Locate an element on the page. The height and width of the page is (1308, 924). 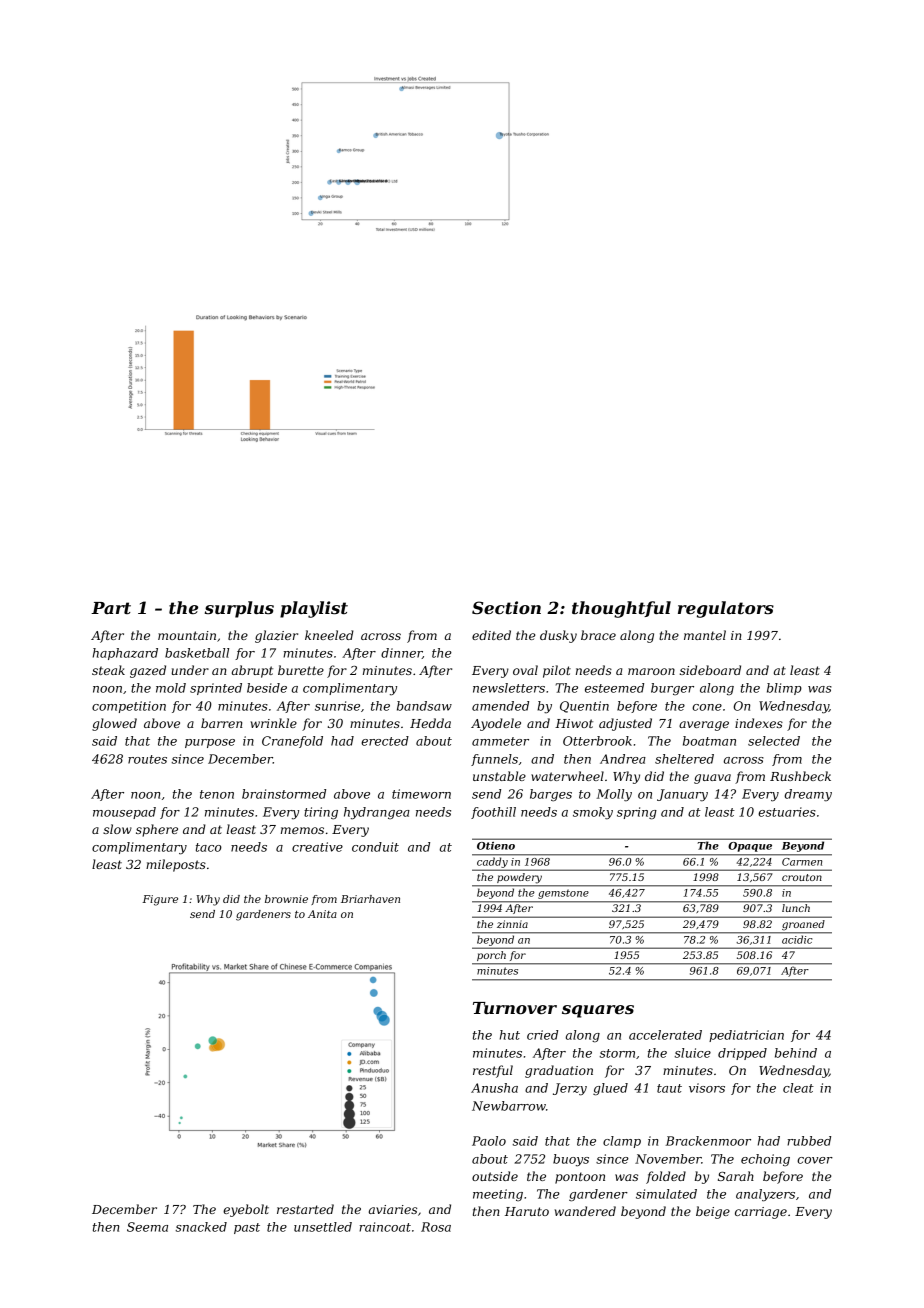
restful is located at coordinates (493, 1071).
